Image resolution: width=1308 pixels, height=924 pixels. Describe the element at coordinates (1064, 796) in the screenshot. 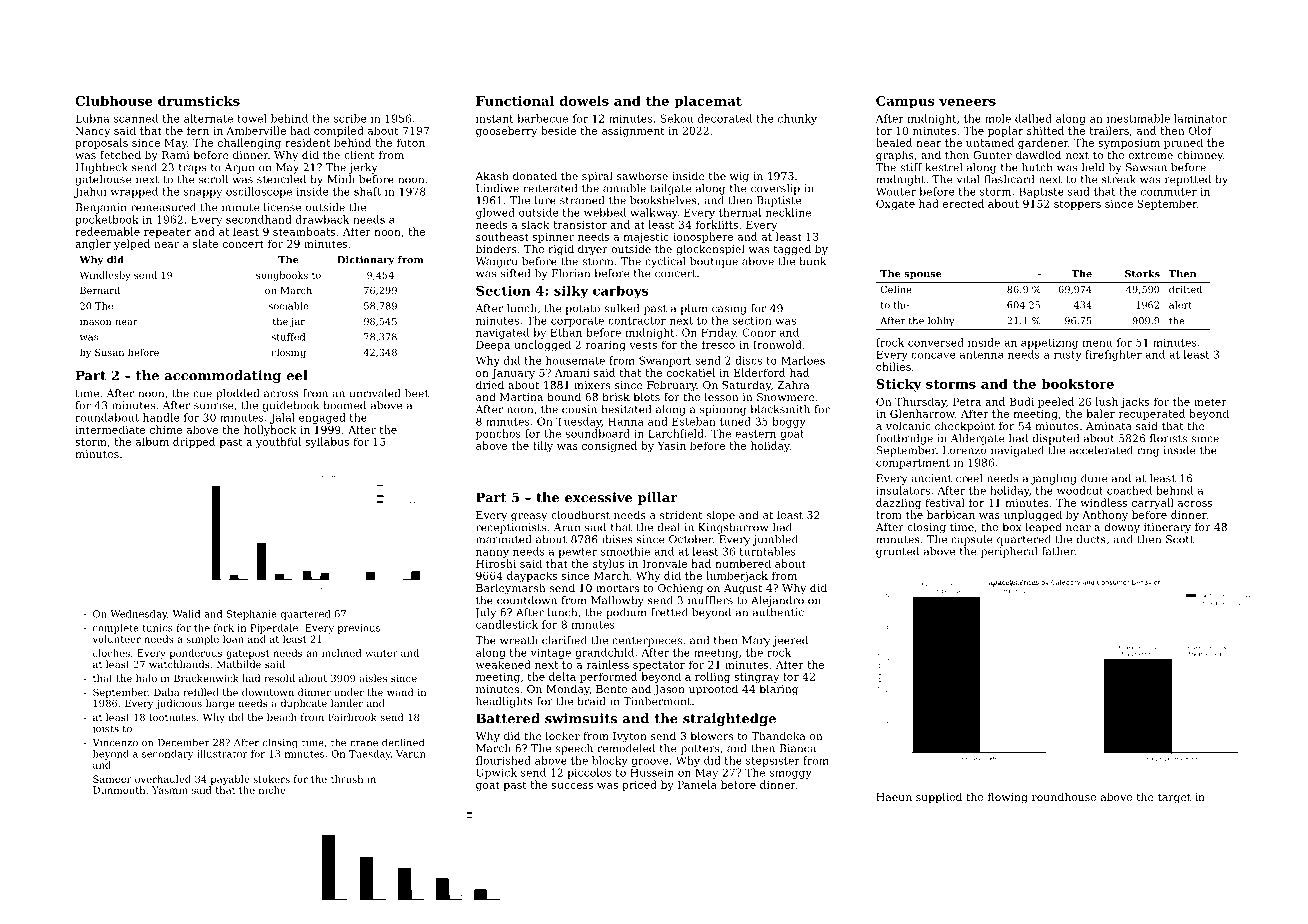

I see `roundhouse` at that location.
